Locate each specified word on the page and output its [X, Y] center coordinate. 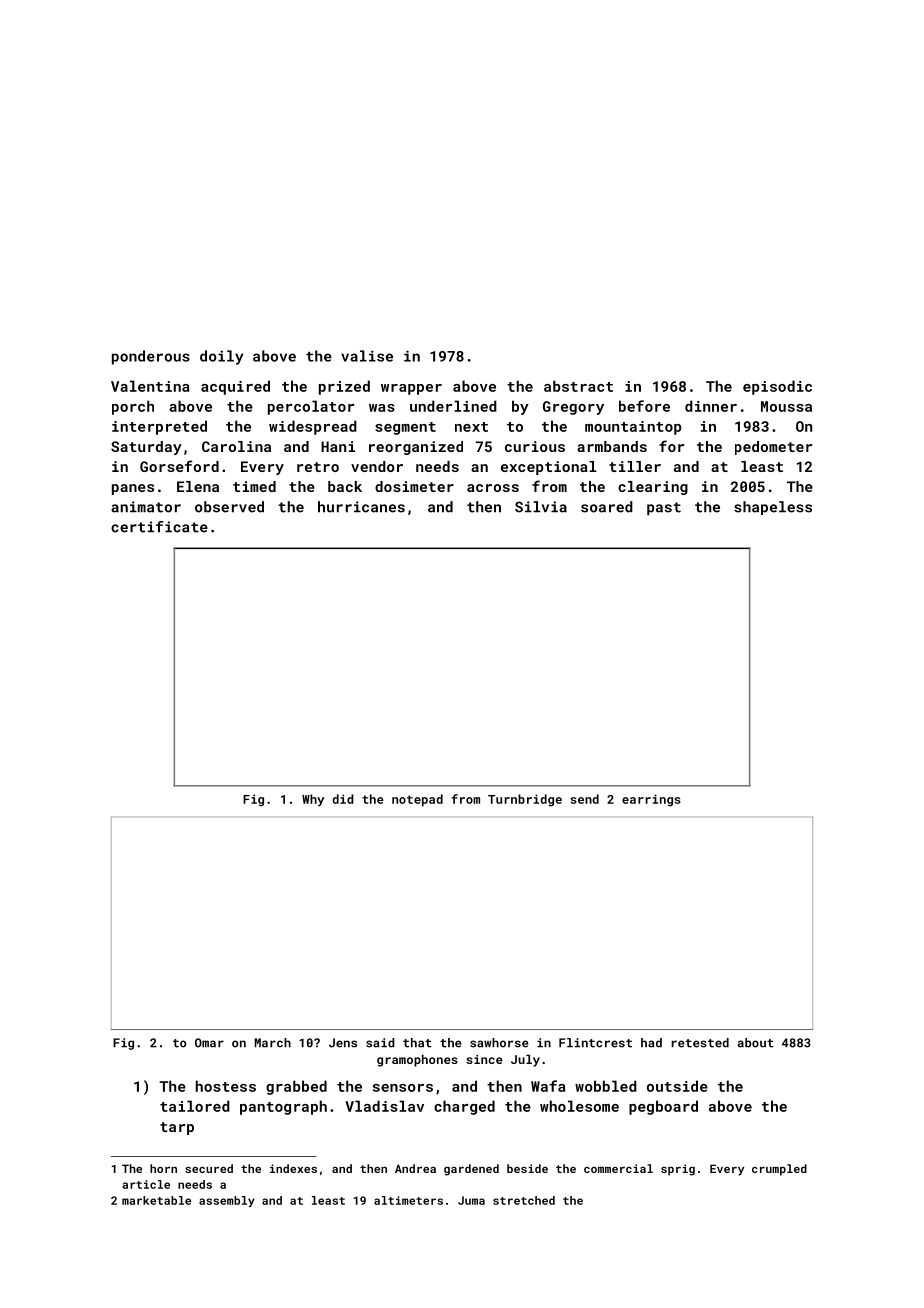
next [471, 427]
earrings [651, 800]
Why [313, 800]
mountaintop [633, 428]
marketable [156, 1200]
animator [146, 507]
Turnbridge [525, 800]
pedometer [773, 448]
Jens [343, 1043]
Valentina [150, 386]
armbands [612, 446]
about [756, 1043]
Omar [209, 1043]
